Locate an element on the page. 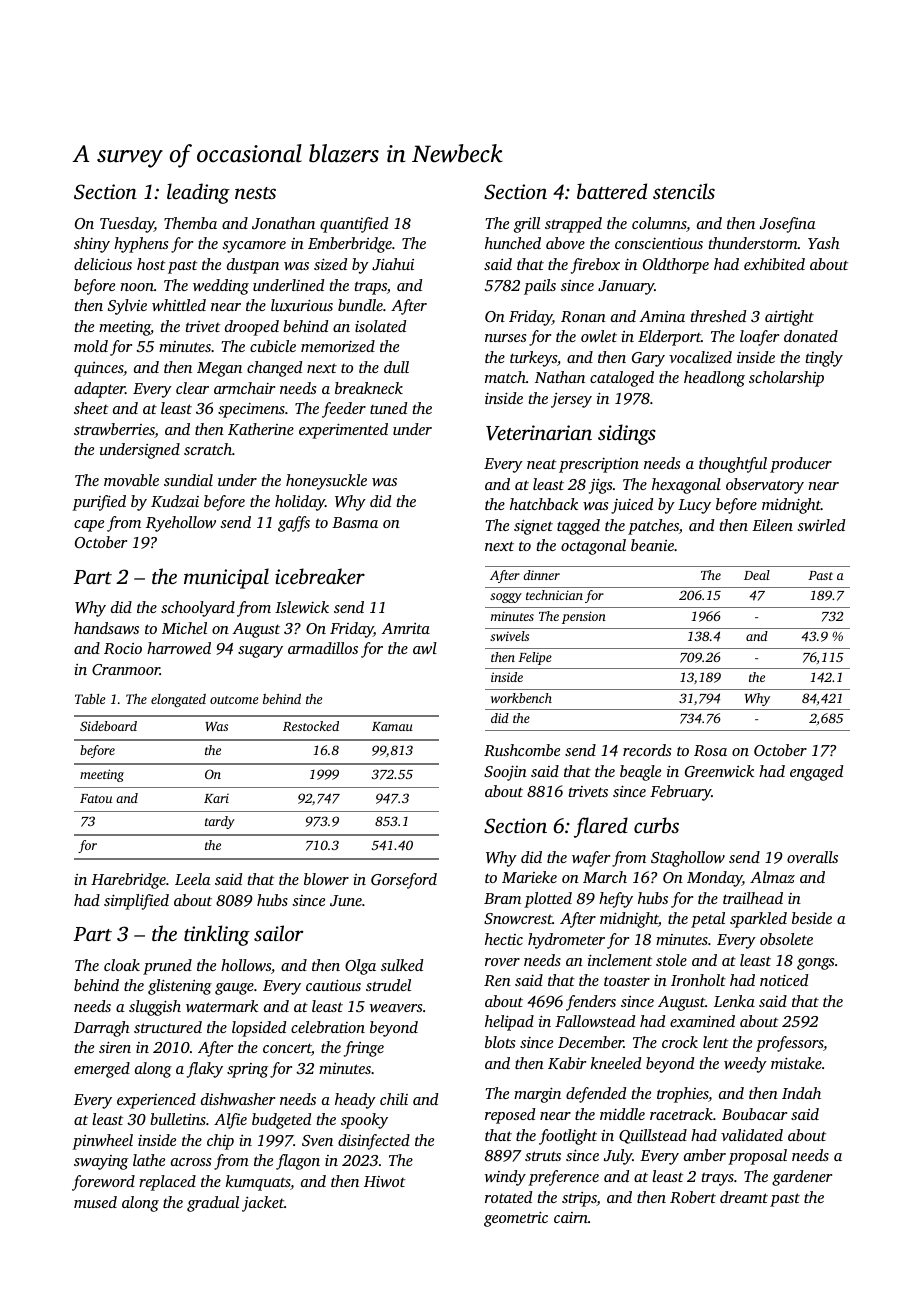 The height and width of the image is (1314, 924). quantified is located at coordinates (354, 225).
